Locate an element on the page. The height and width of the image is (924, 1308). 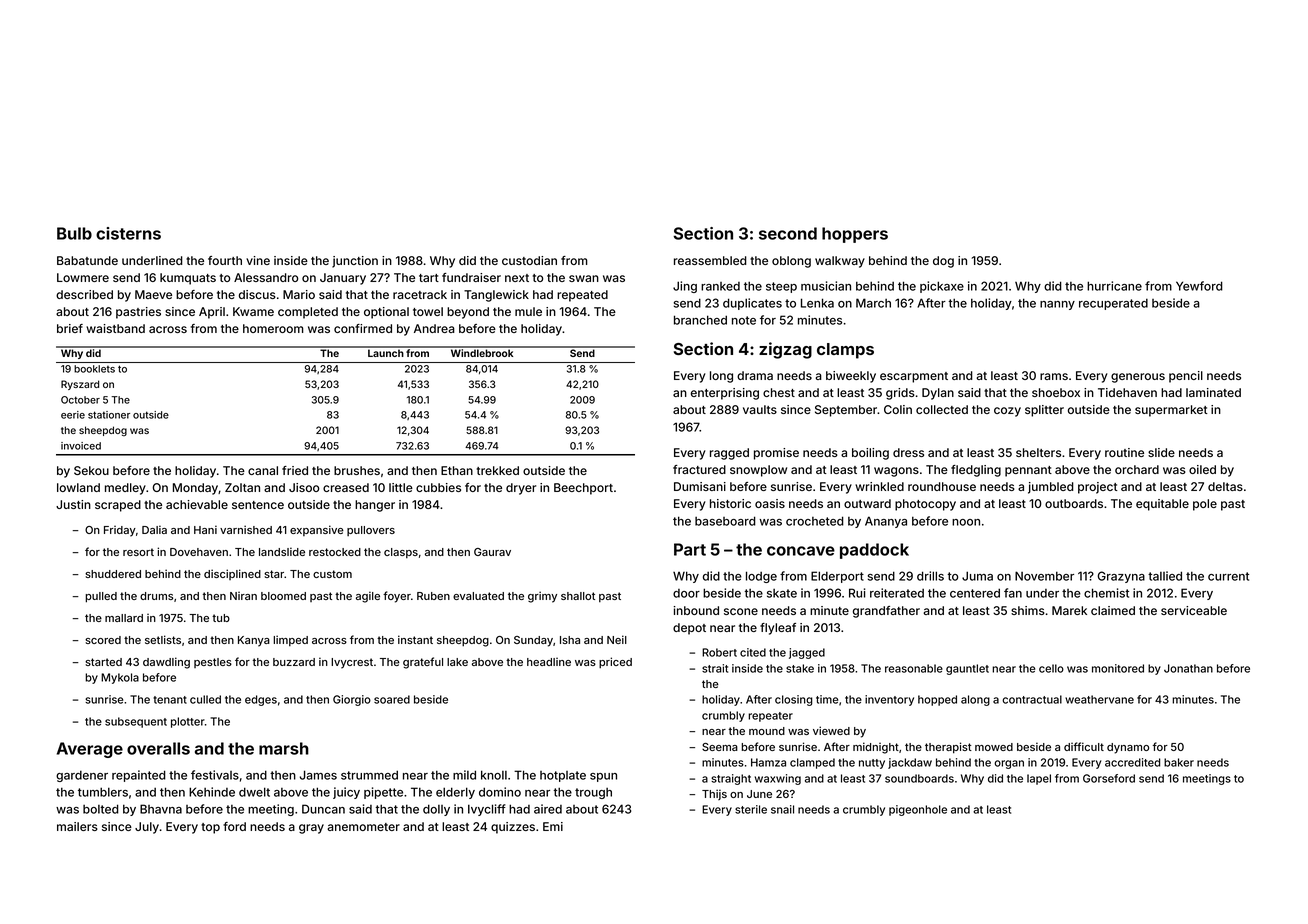
quizzes is located at coordinates (513, 828).
